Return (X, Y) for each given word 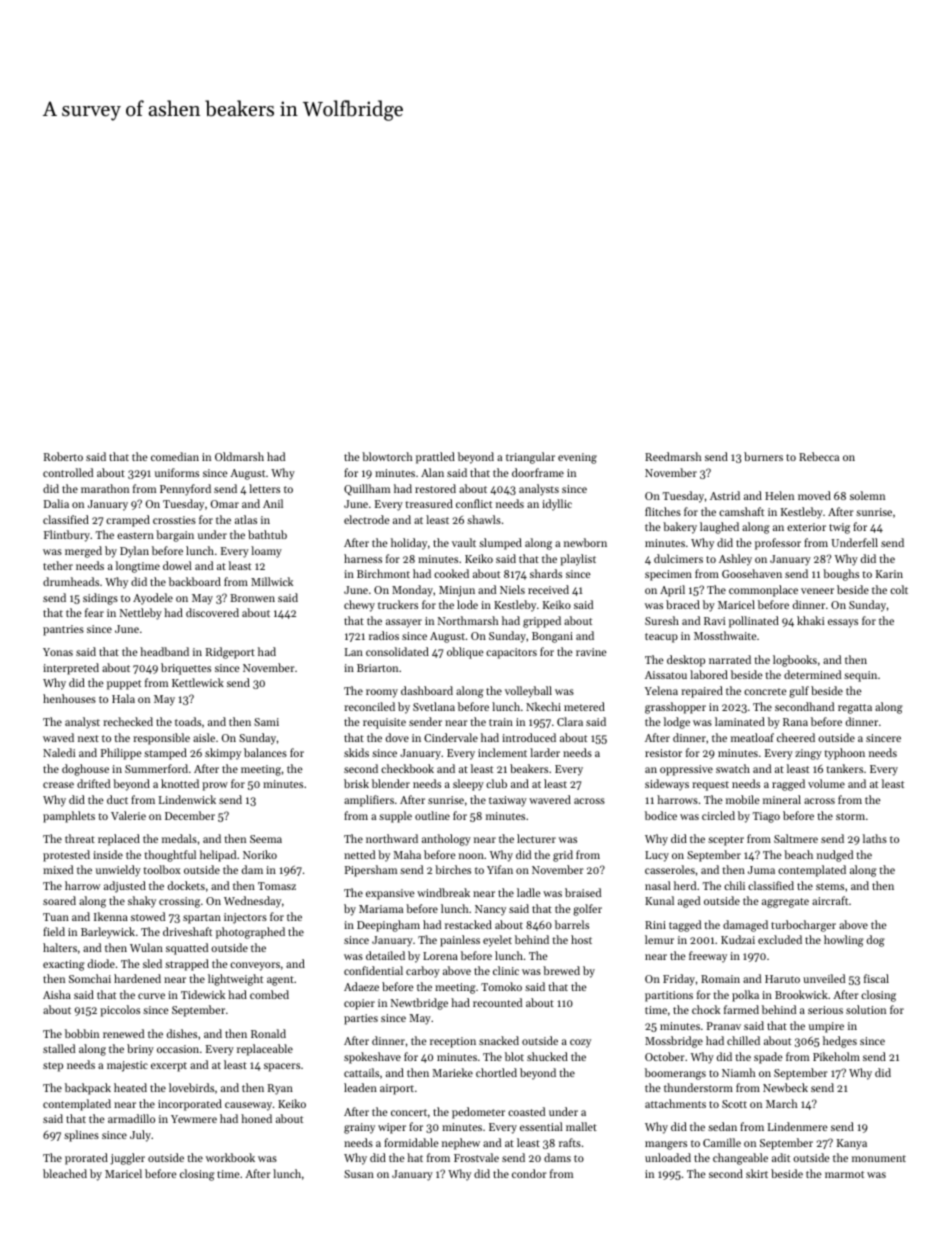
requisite (384, 723)
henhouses (69, 698)
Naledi (59, 752)
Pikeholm (836, 1056)
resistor (663, 753)
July (140, 1136)
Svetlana (434, 706)
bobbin (82, 1033)
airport (397, 1089)
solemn (867, 495)
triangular (530, 458)
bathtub (267, 534)
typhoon (844, 754)
